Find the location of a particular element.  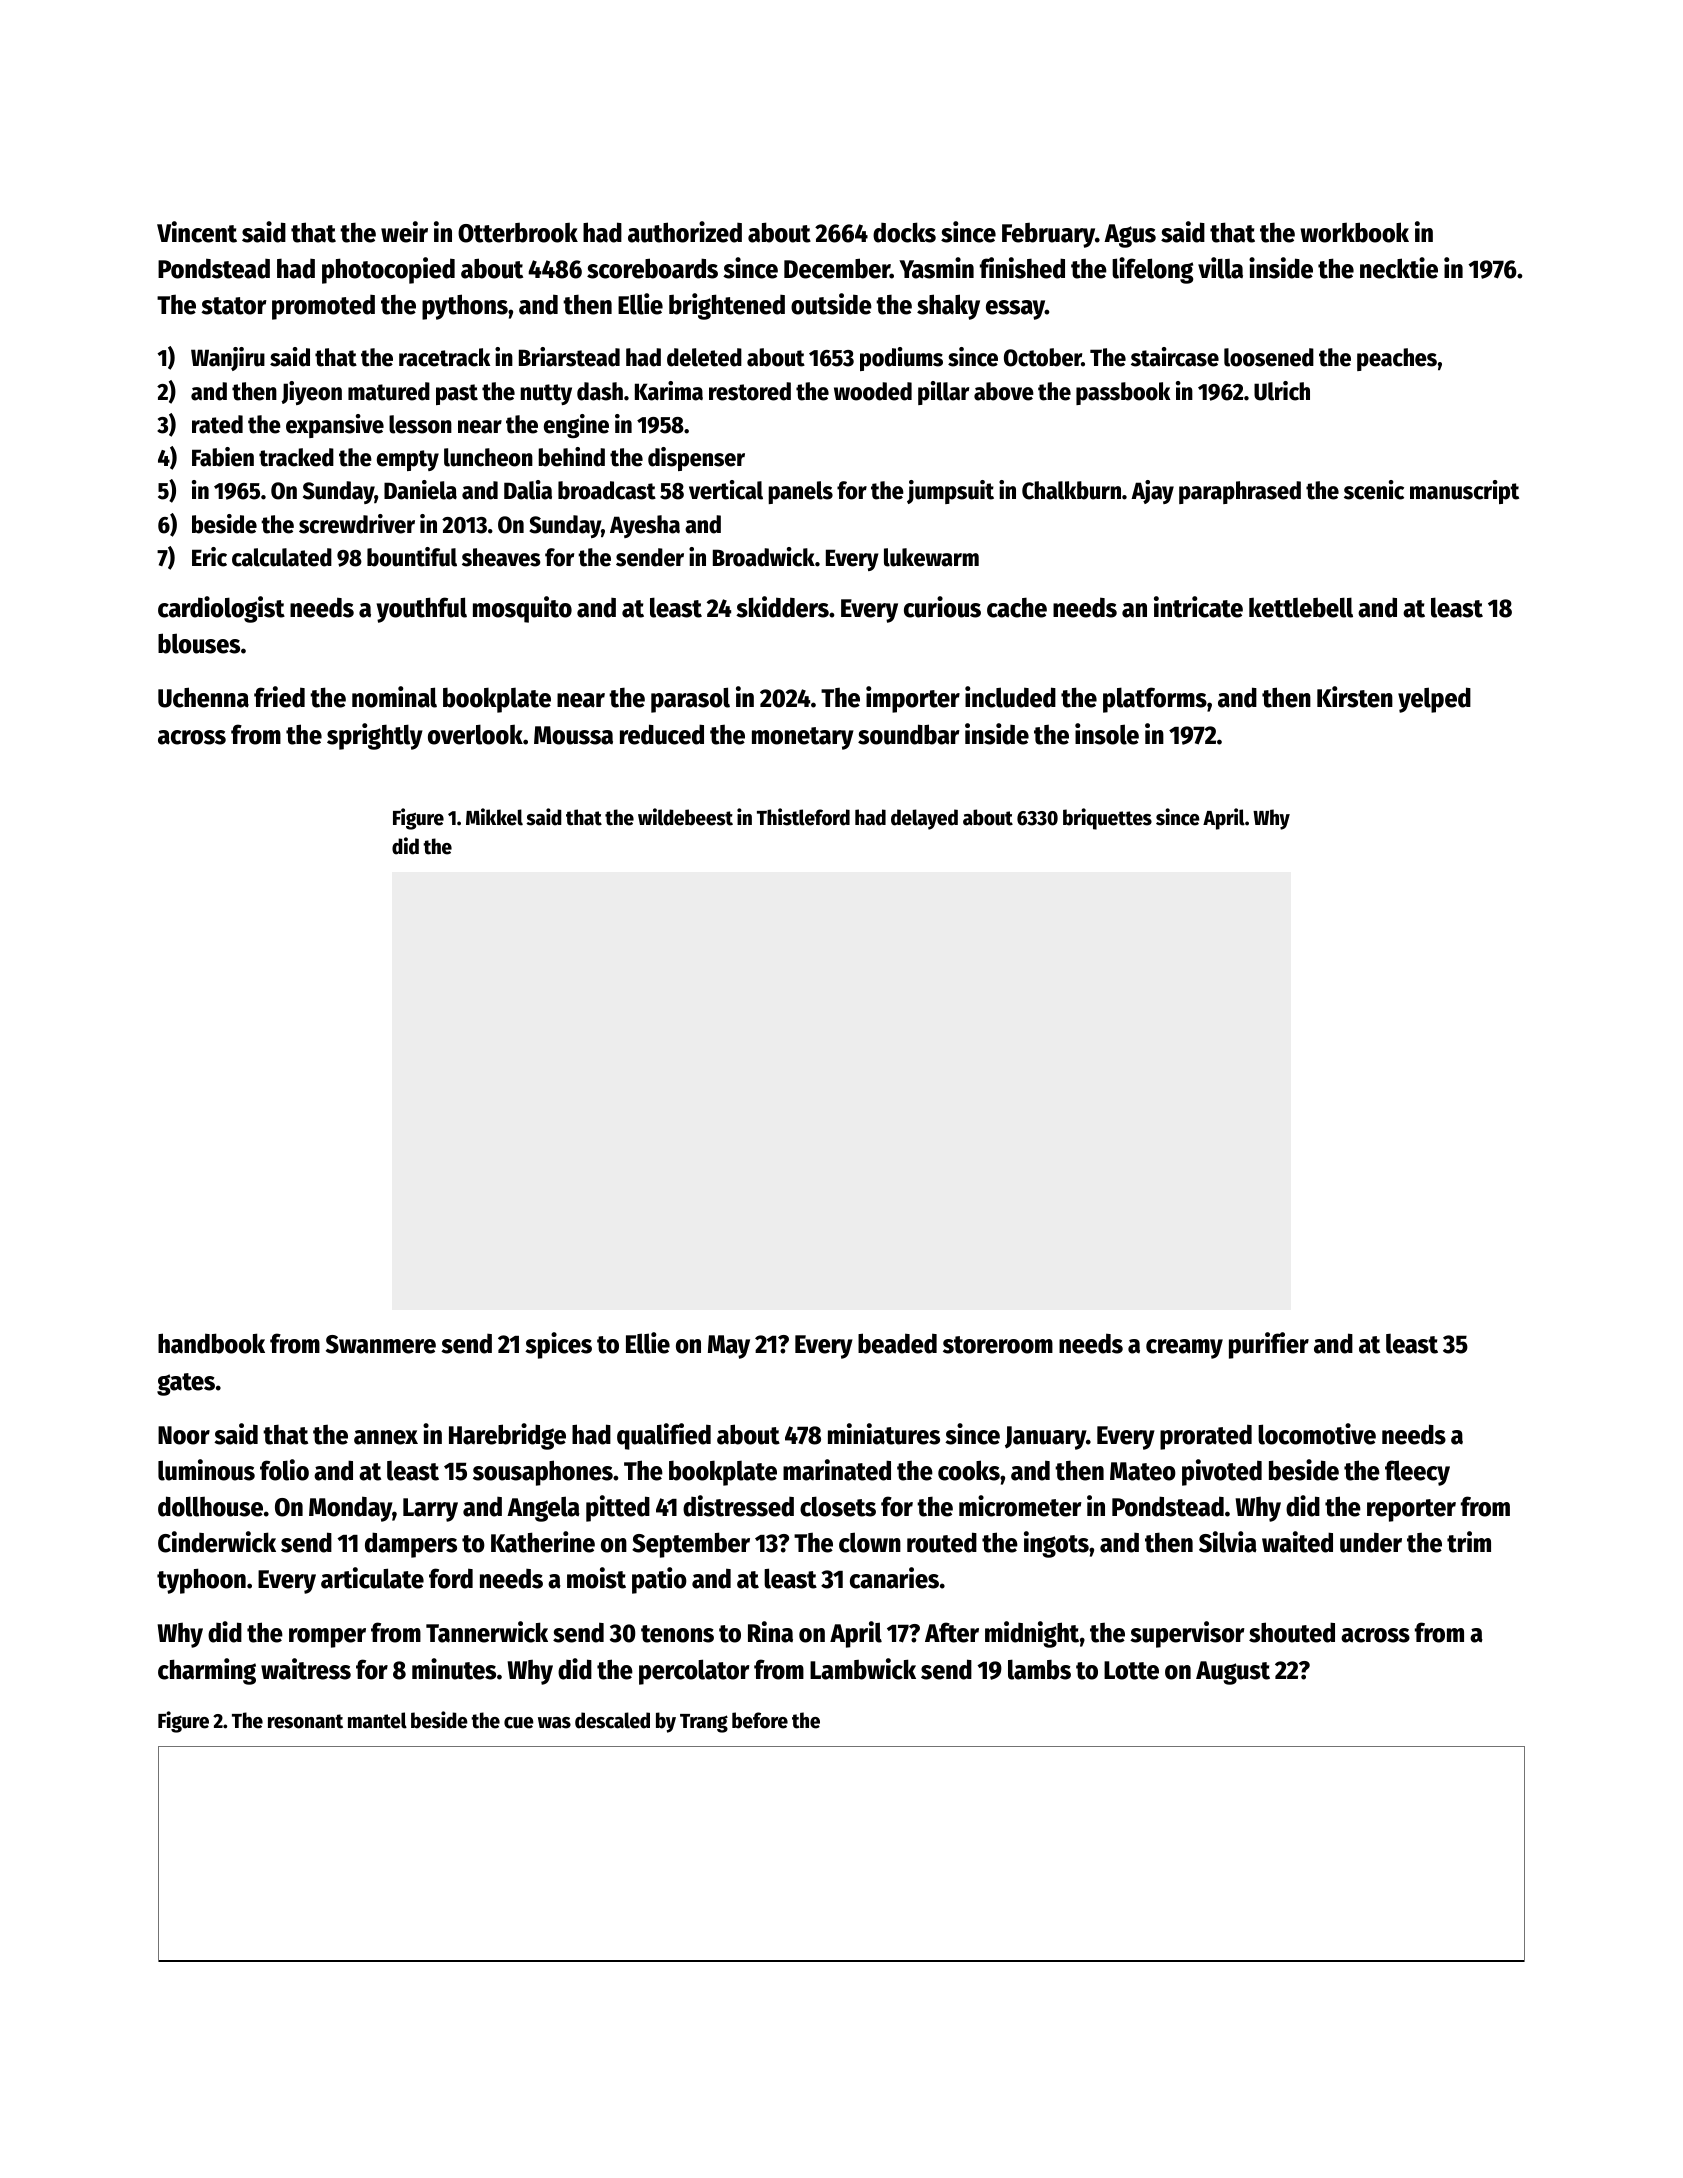

docks is located at coordinates (904, 232).
